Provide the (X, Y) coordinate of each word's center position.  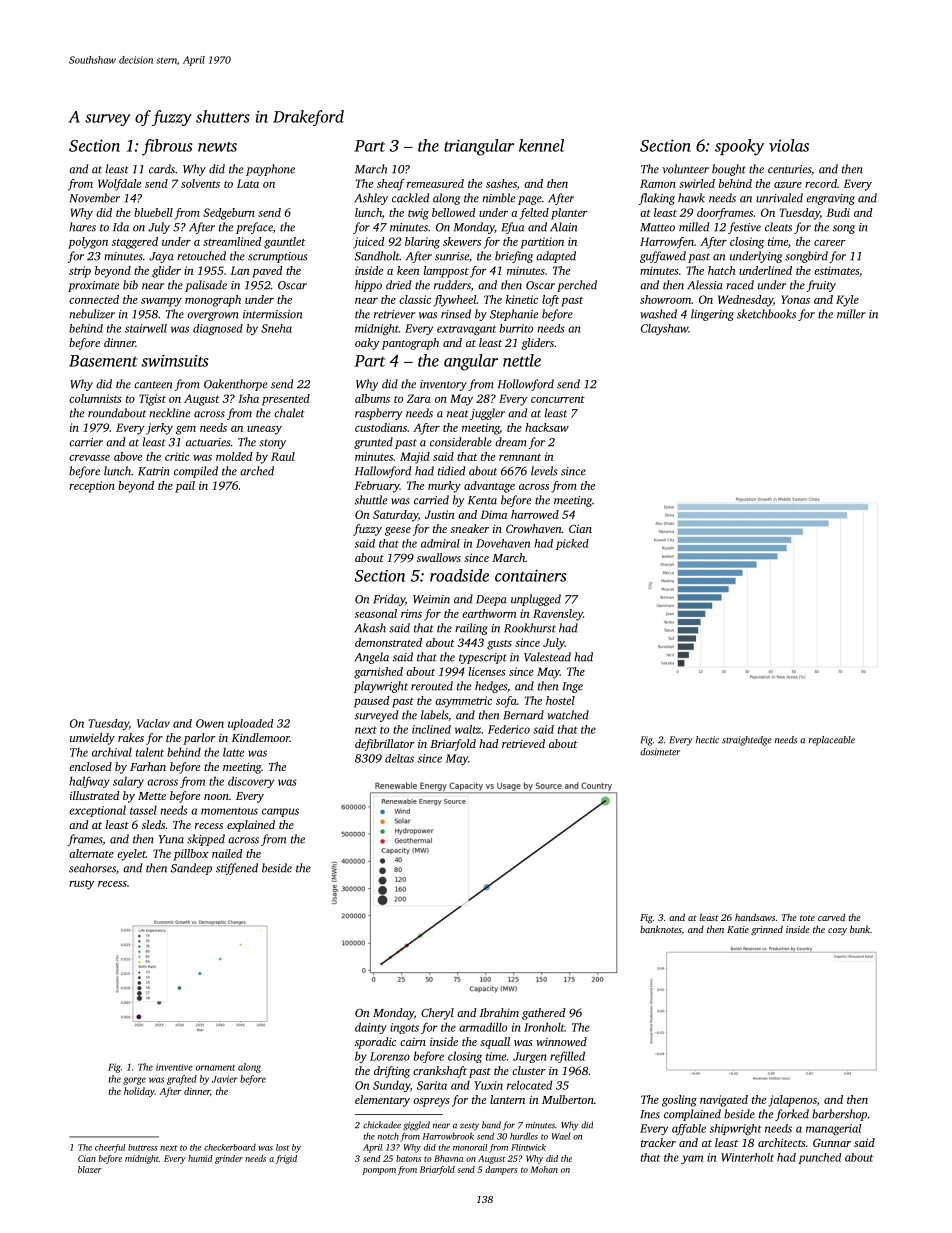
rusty (82, 885)
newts (217, 147)
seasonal (376, 613)
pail (185, 487)
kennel (541, 145)
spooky (739, 147)
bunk (860, 929)
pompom (379, 1171)
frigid (286, 1159)
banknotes (661, 929)
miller (851, 314)
